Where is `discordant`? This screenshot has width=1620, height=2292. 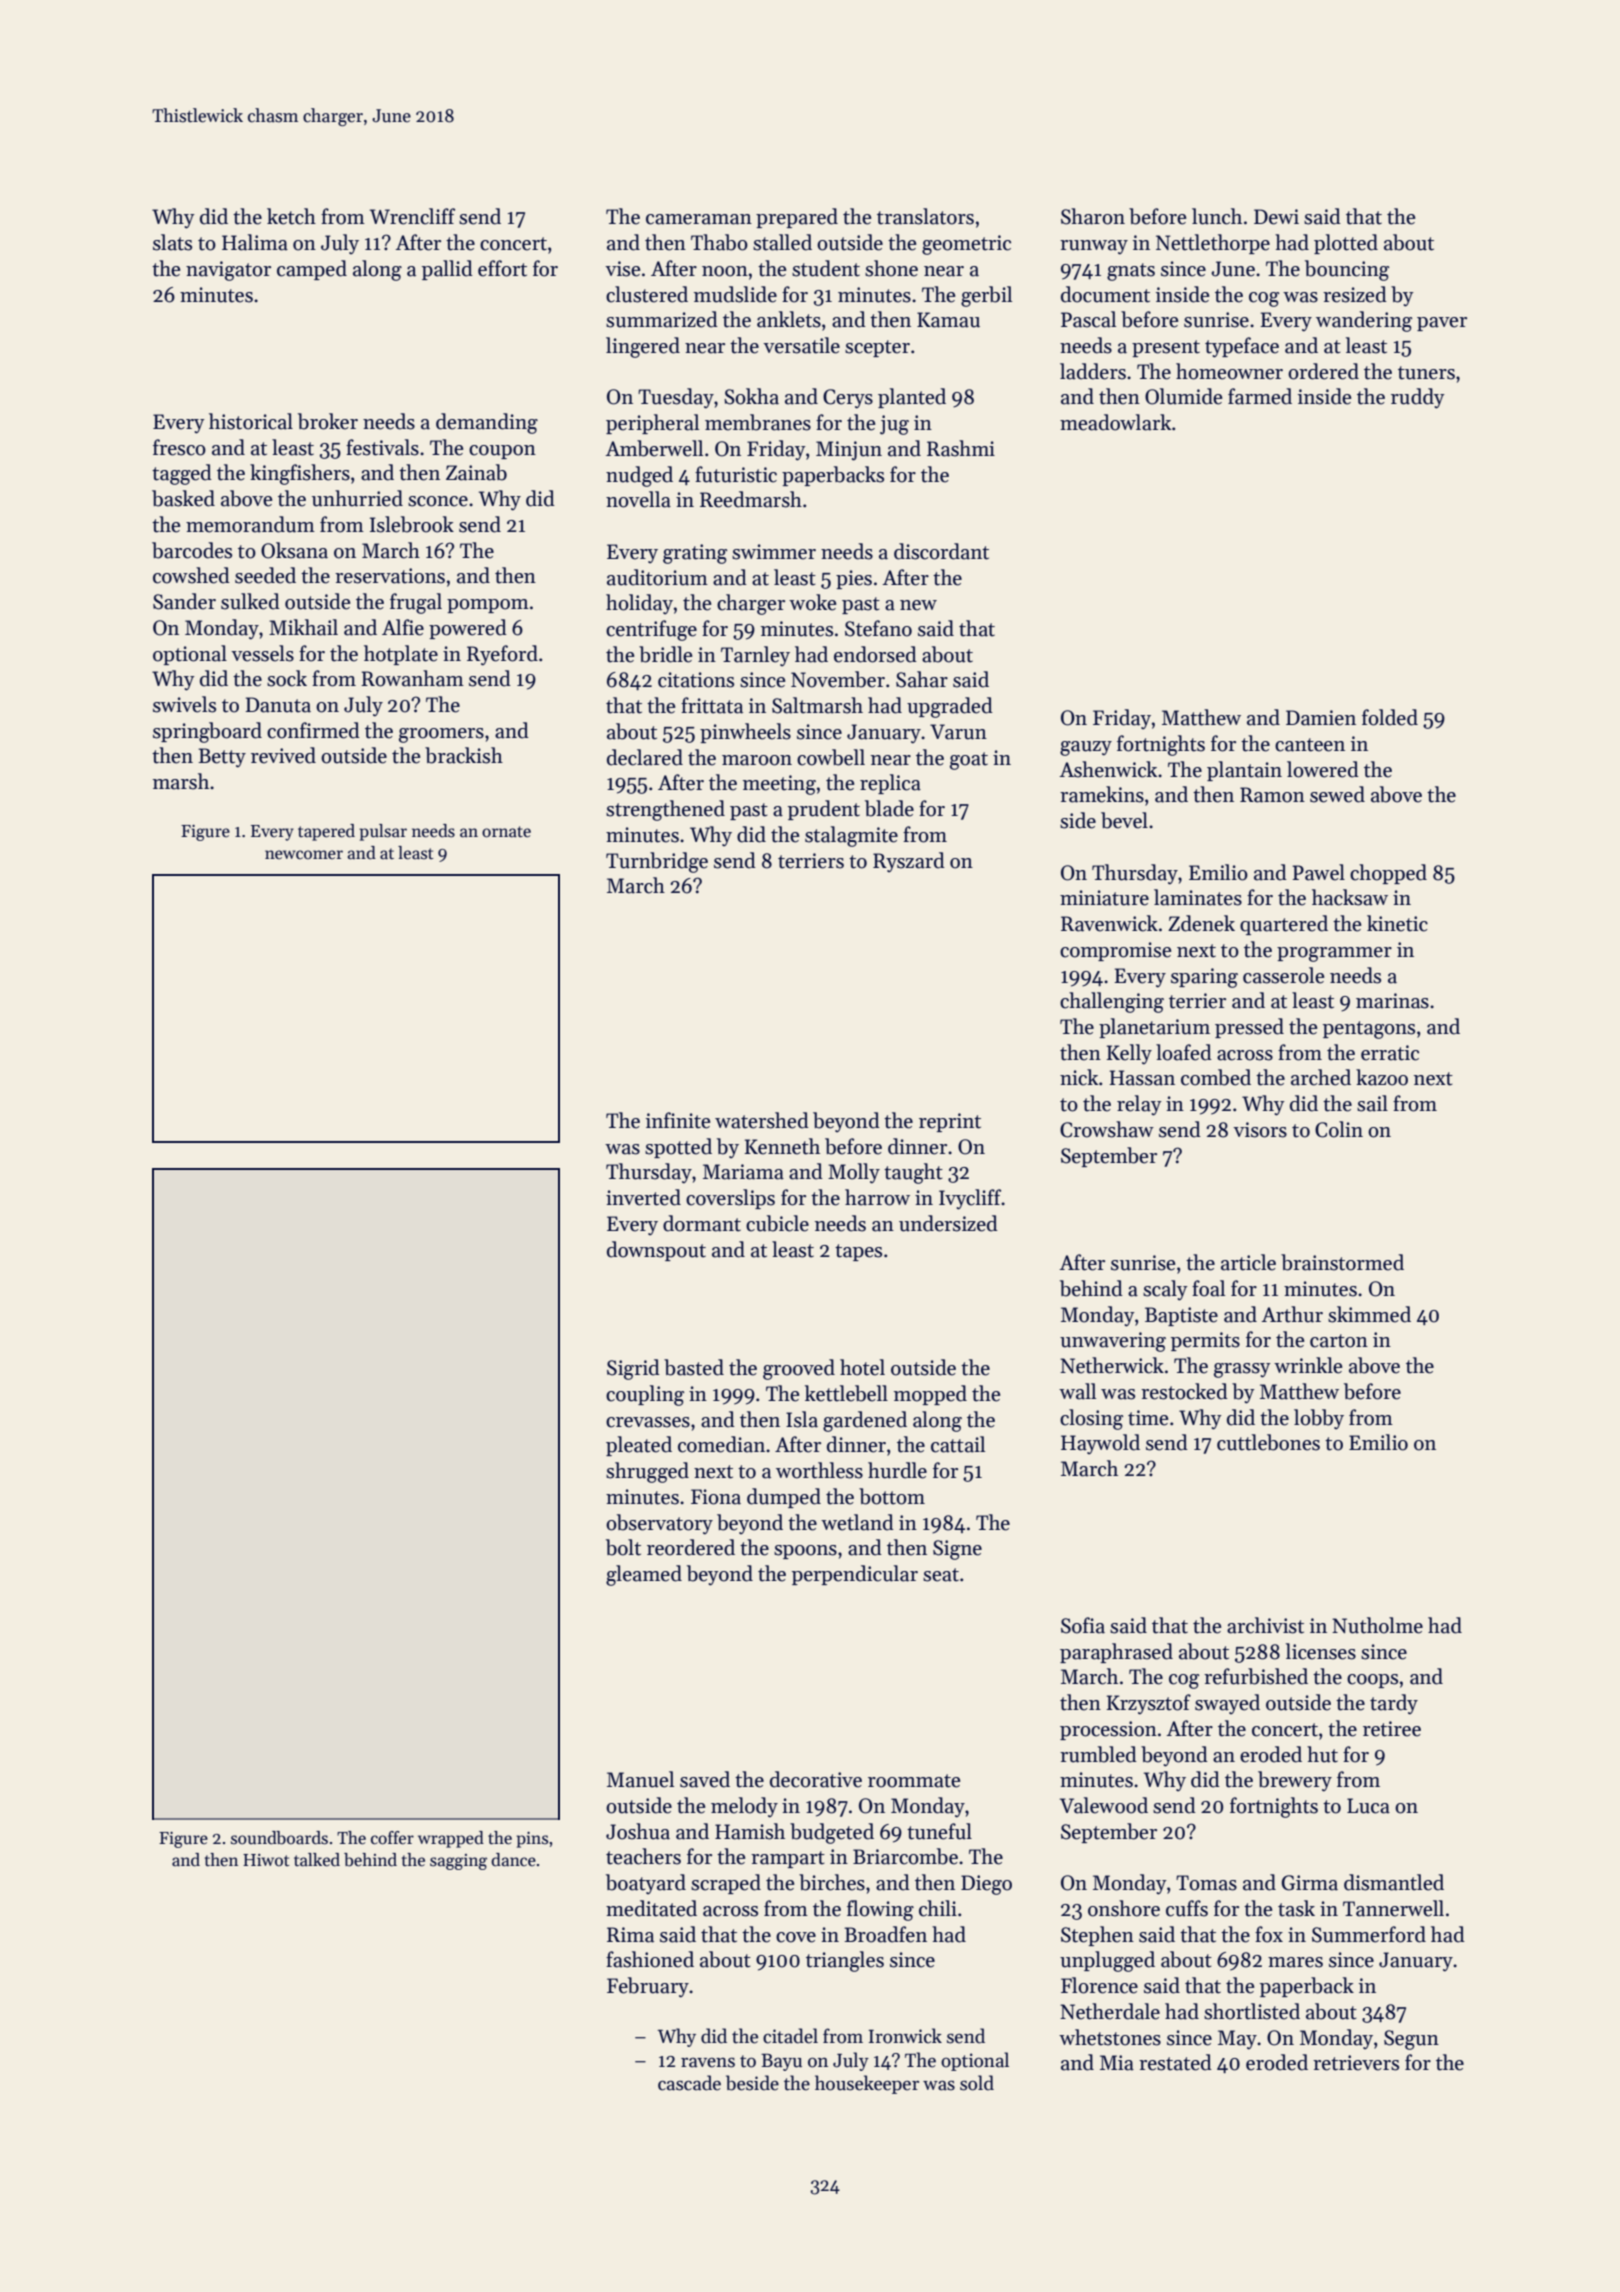 discordant is located at coordinates (941, 551).
